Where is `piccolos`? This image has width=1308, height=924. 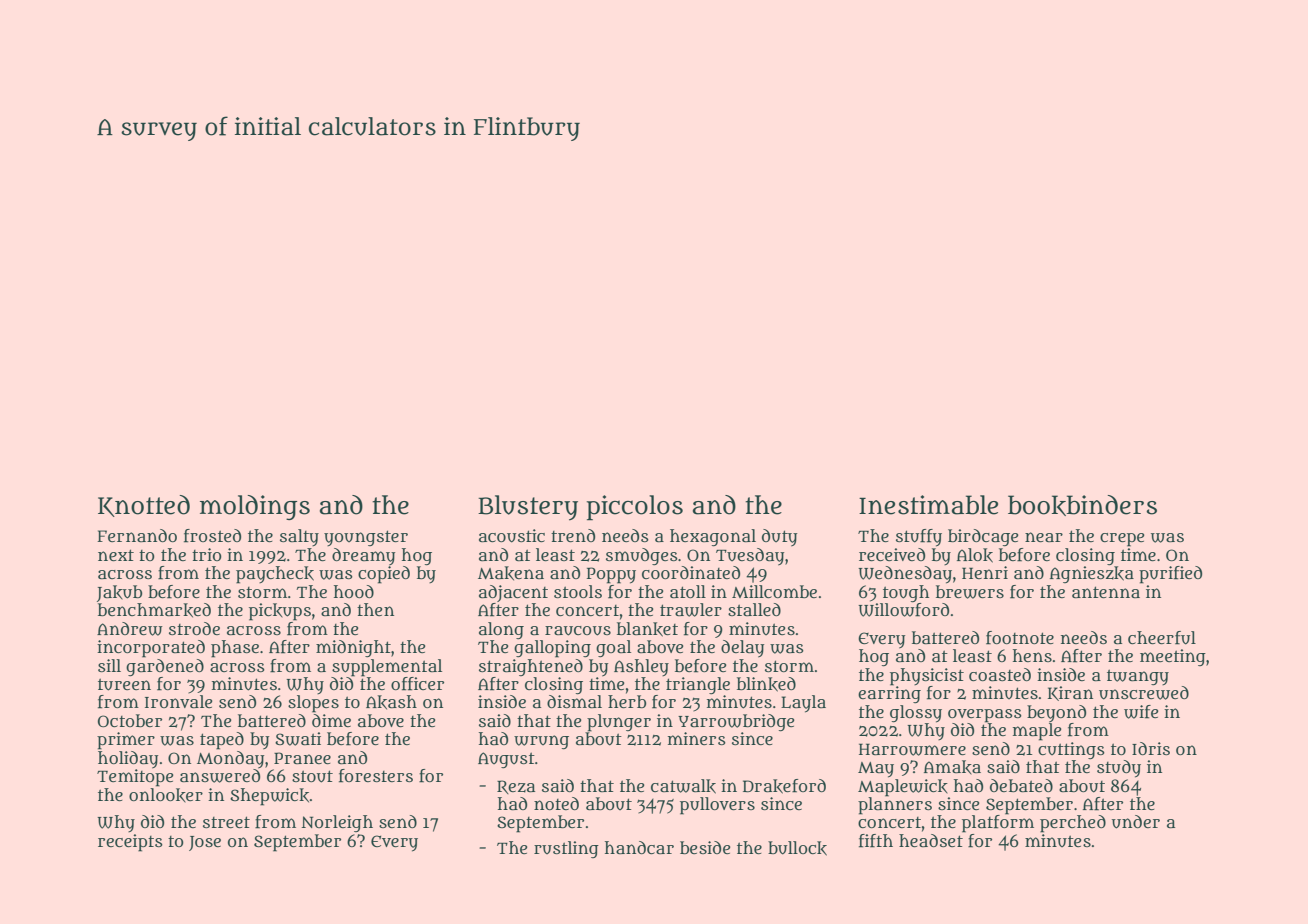
piccolos is located at coordinates (635, 508).
